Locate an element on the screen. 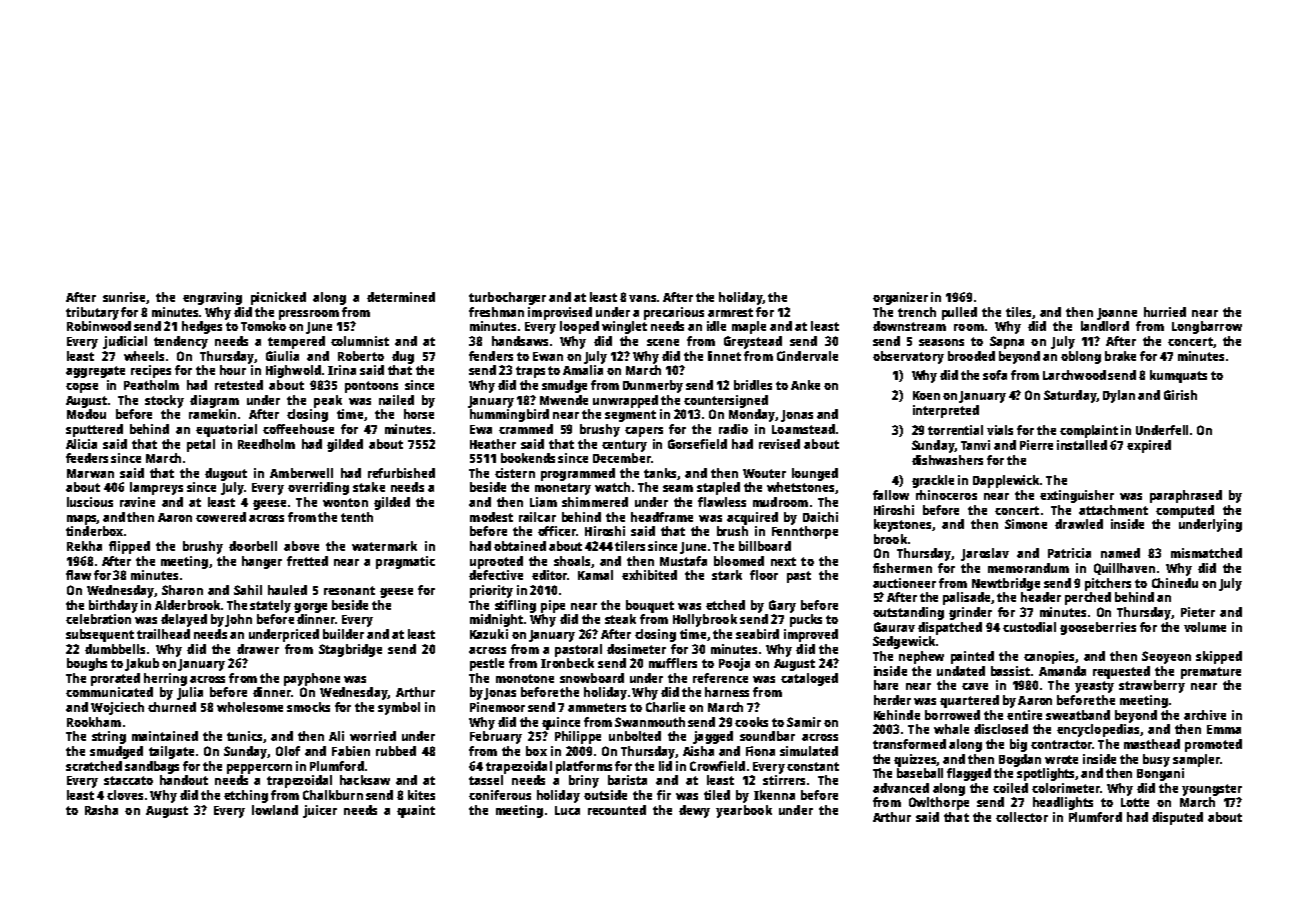 Image resolution: width=1308 pixels, height=924 pixels. tailgate is located at coordinates (171, 752).
